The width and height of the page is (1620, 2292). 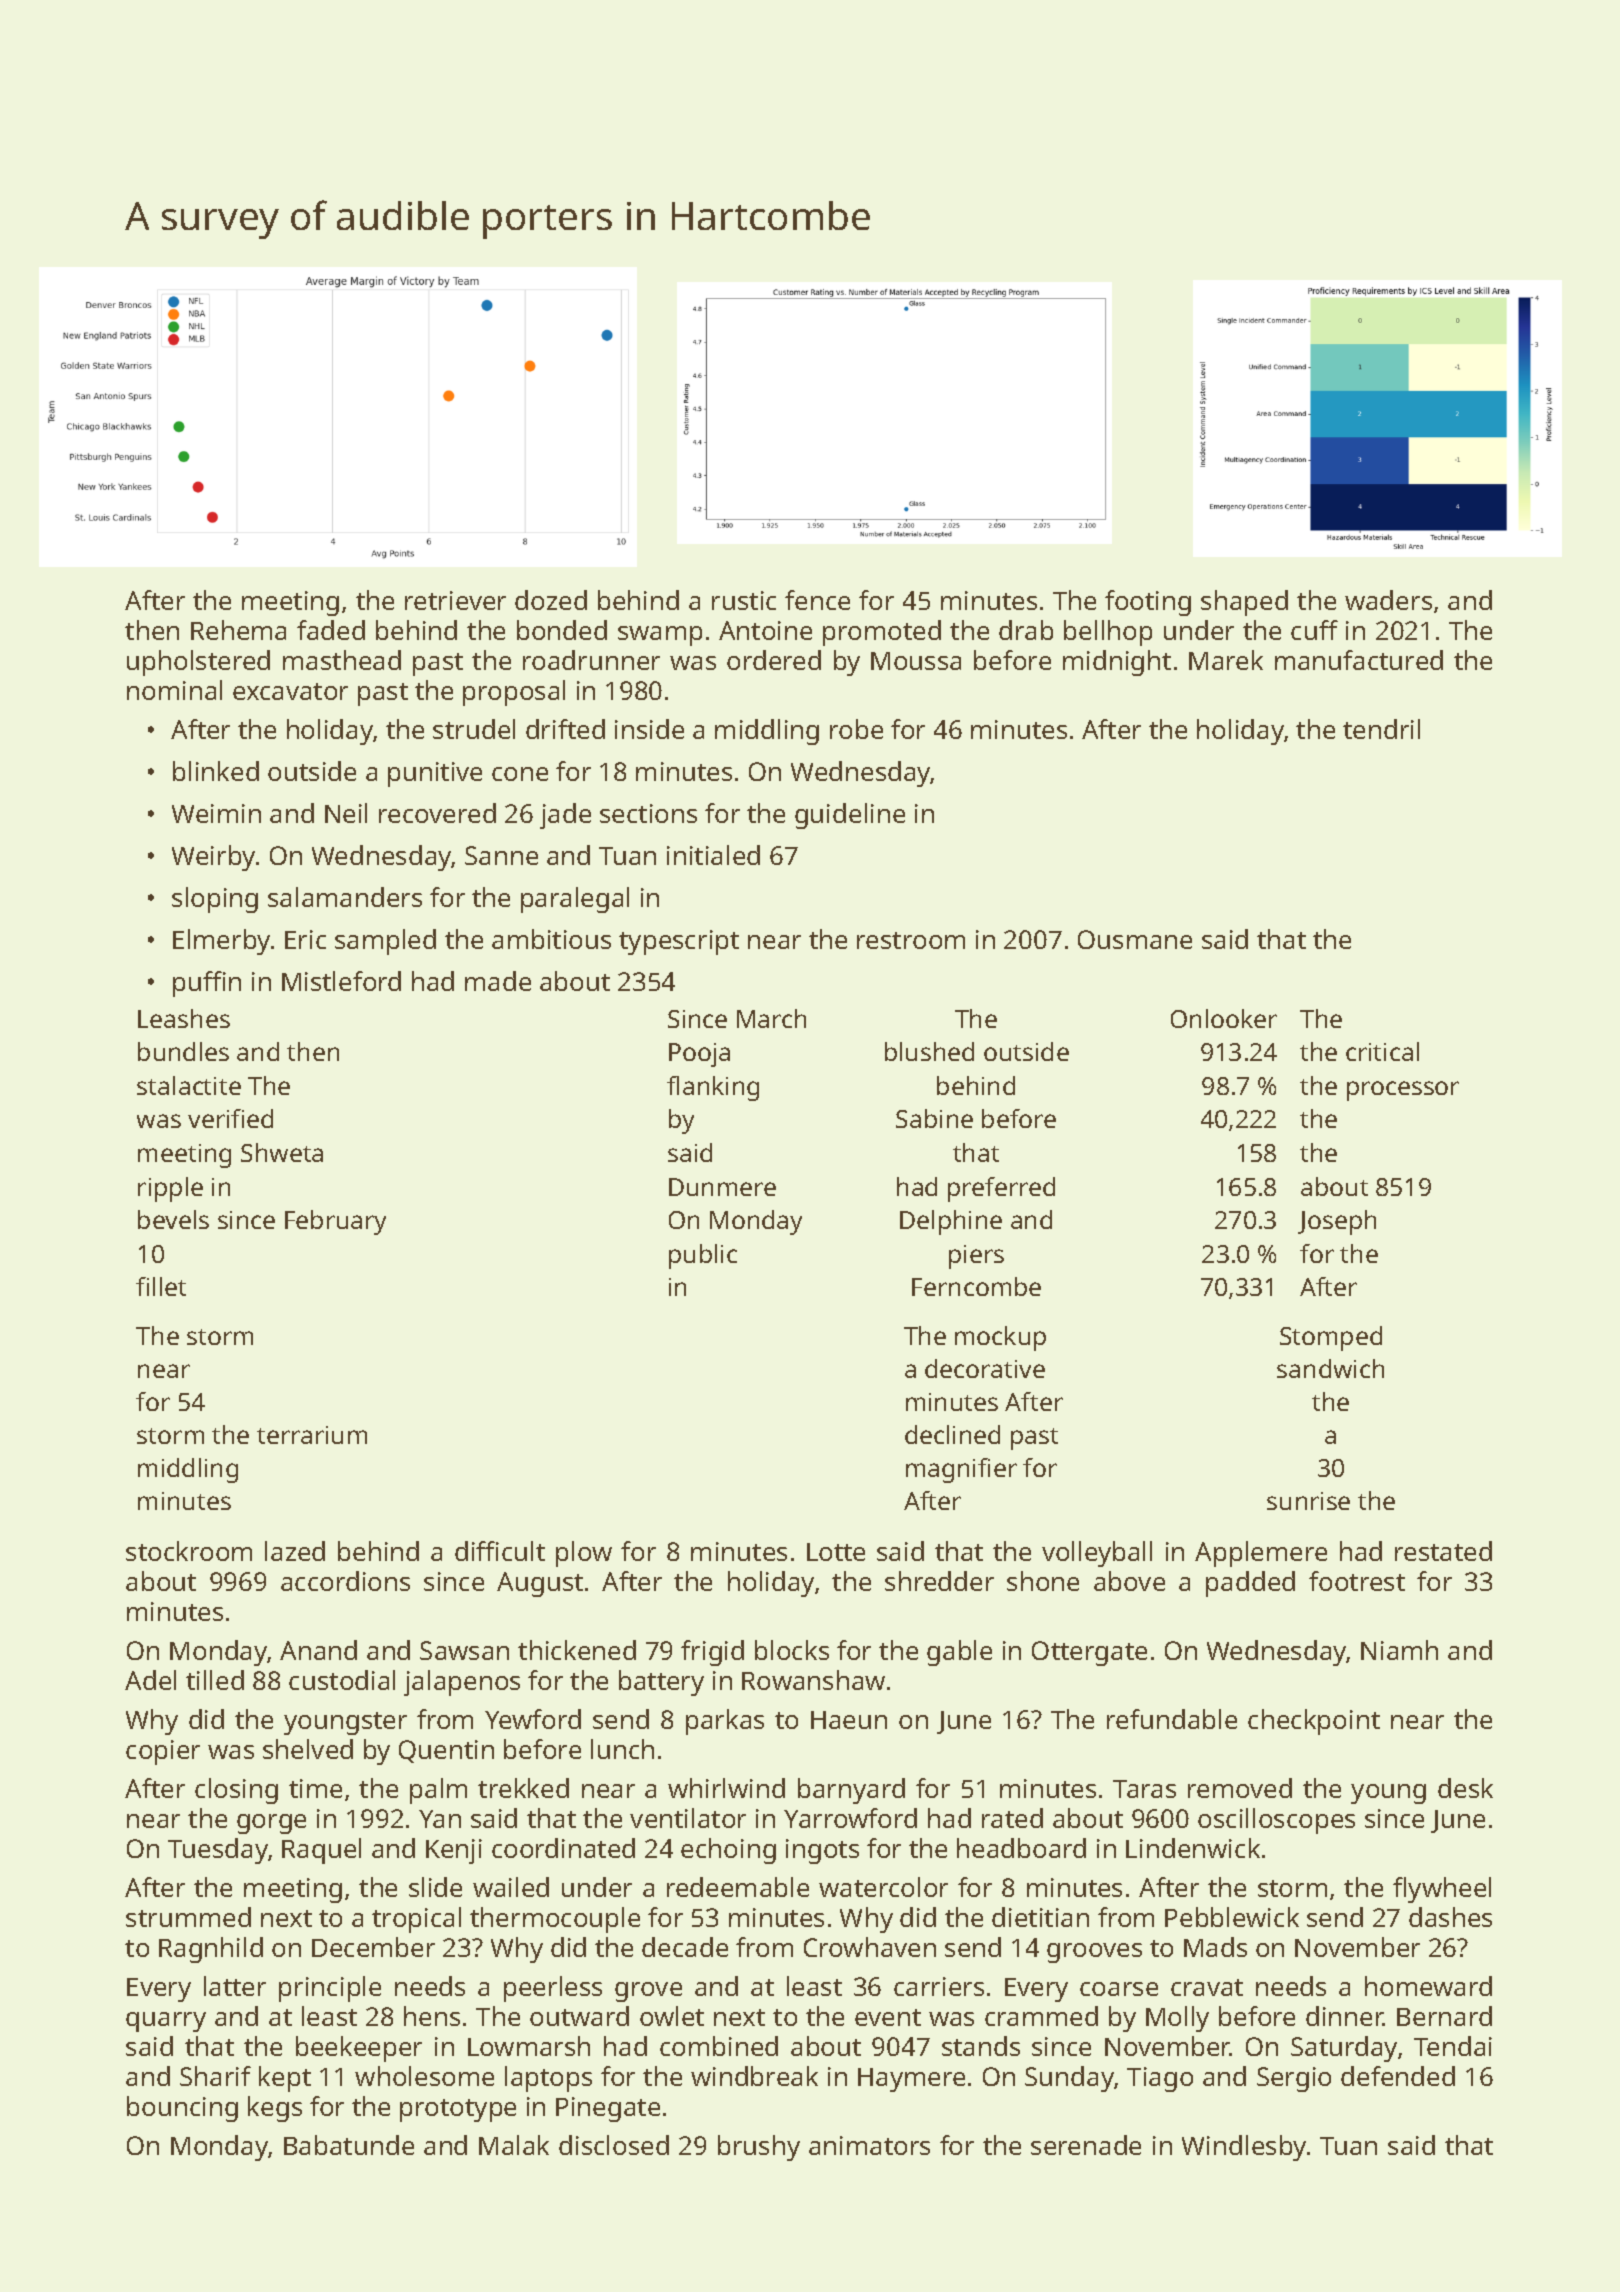 What do you see at coordinates (173, 1219) in the page?
I see `bevels` at bounding box center [173, 1219].
